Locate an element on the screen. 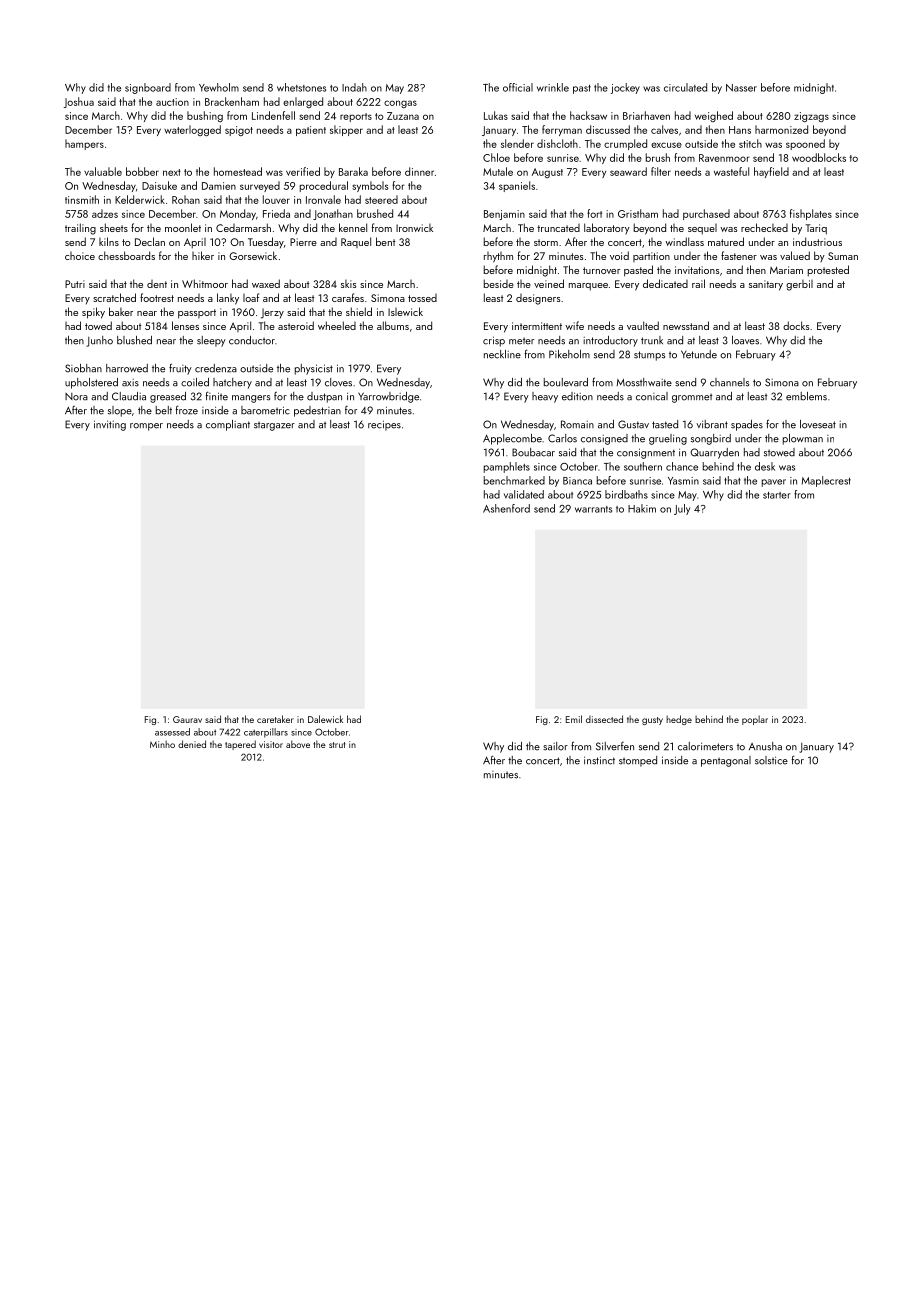  docks is located at coordinates (796, 325).
